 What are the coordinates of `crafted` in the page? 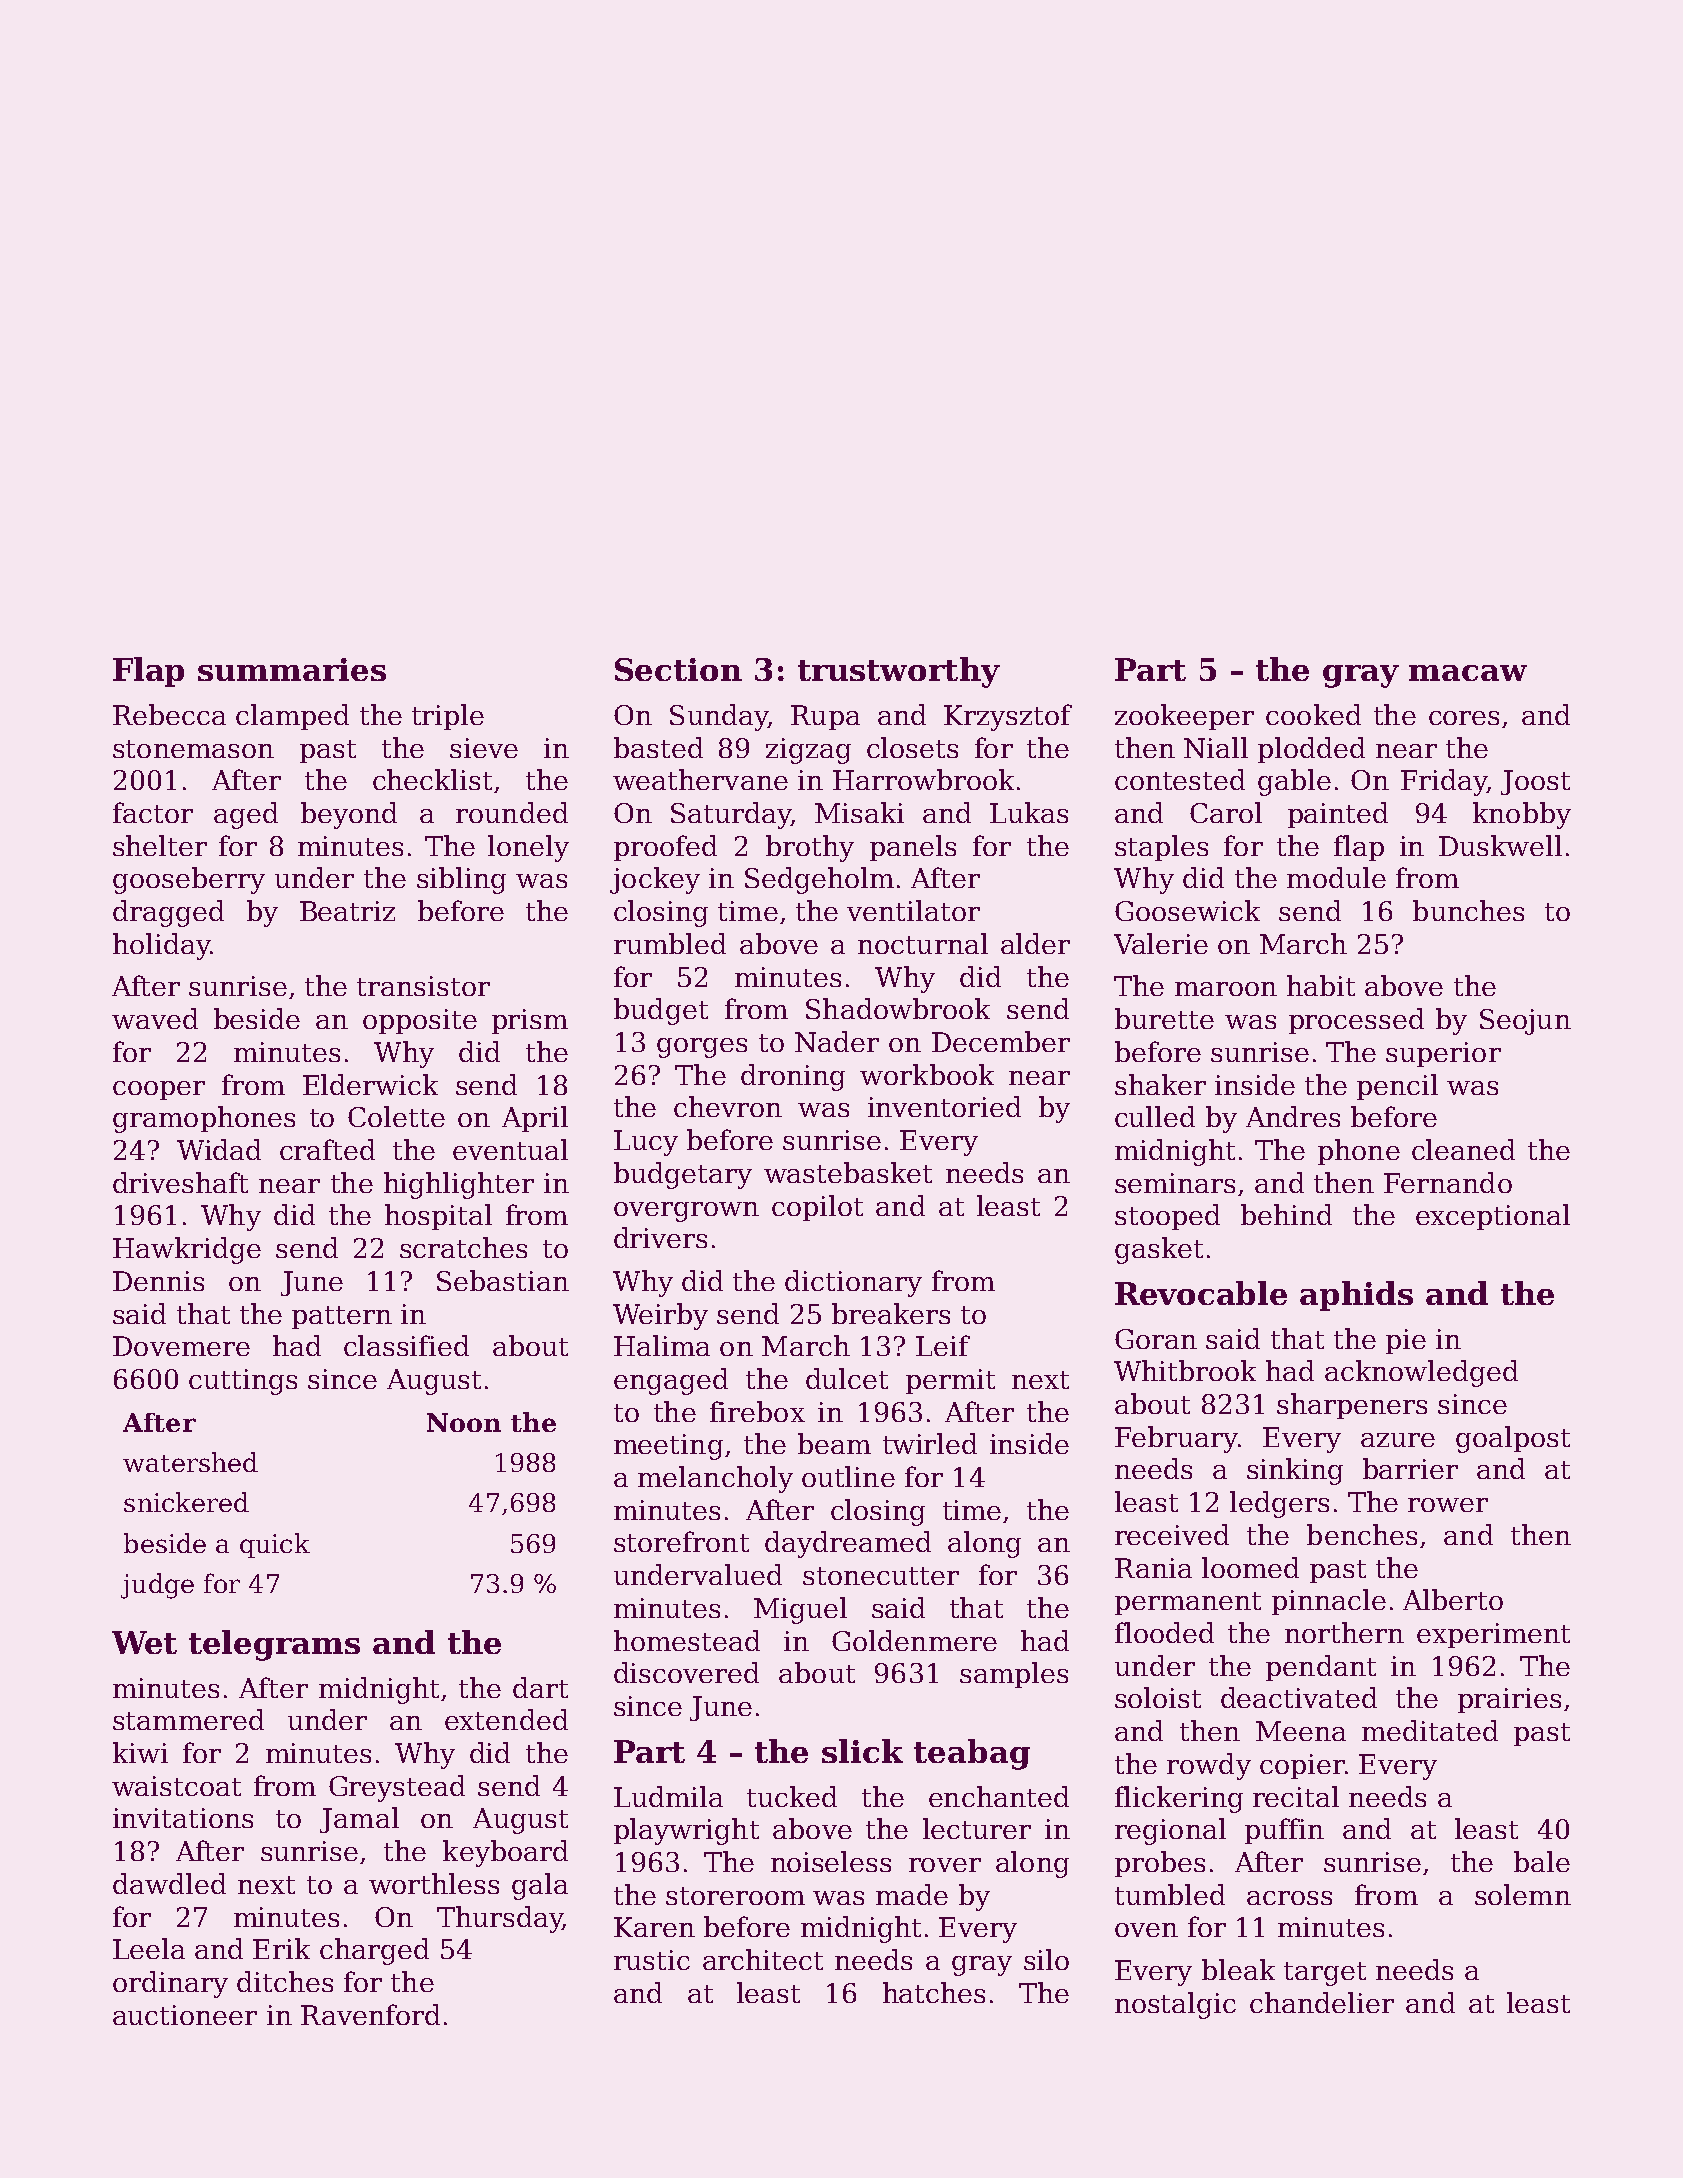 It's located at (327, 1149).
